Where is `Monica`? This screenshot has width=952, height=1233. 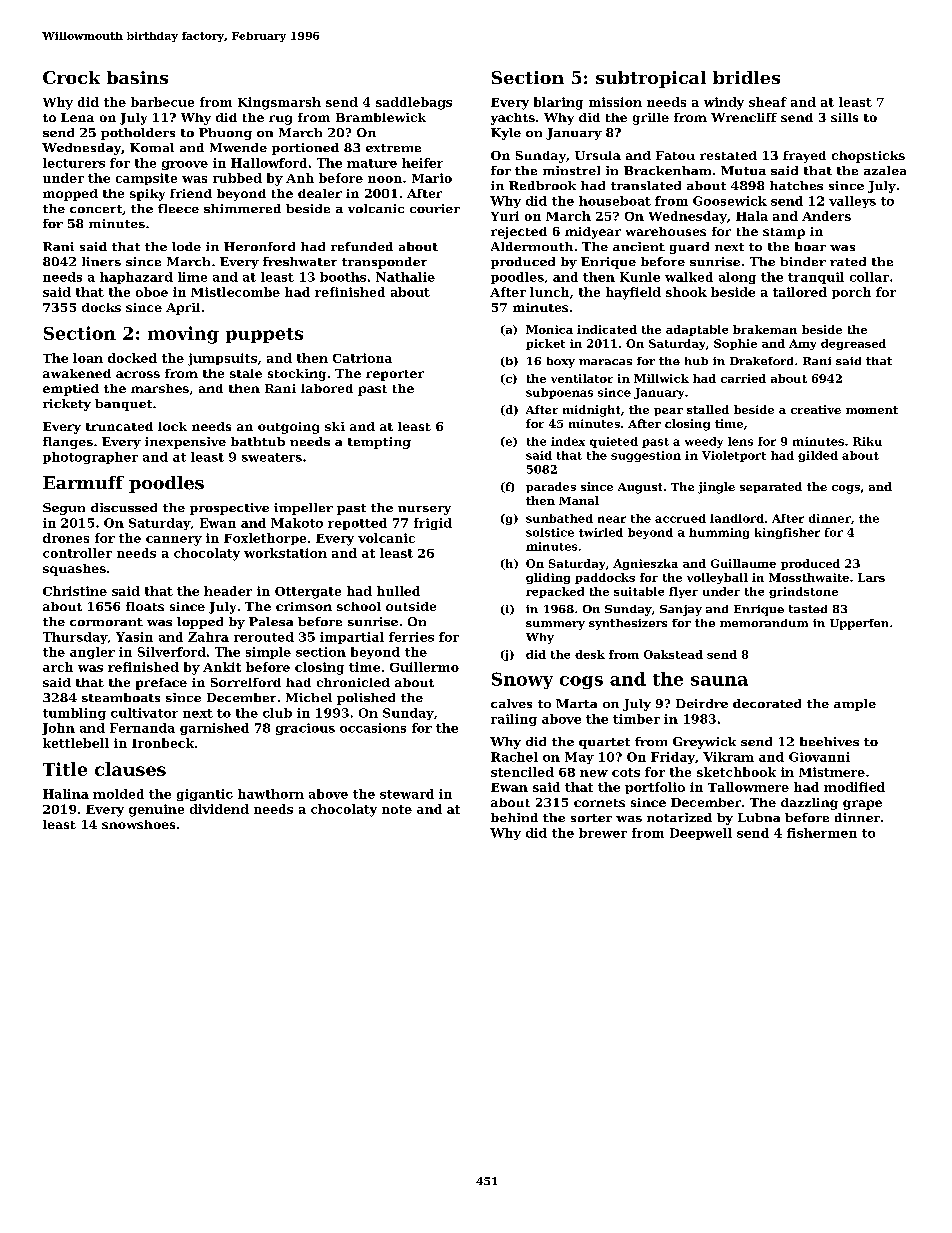 Monica is located at coordinates (549, 329).
